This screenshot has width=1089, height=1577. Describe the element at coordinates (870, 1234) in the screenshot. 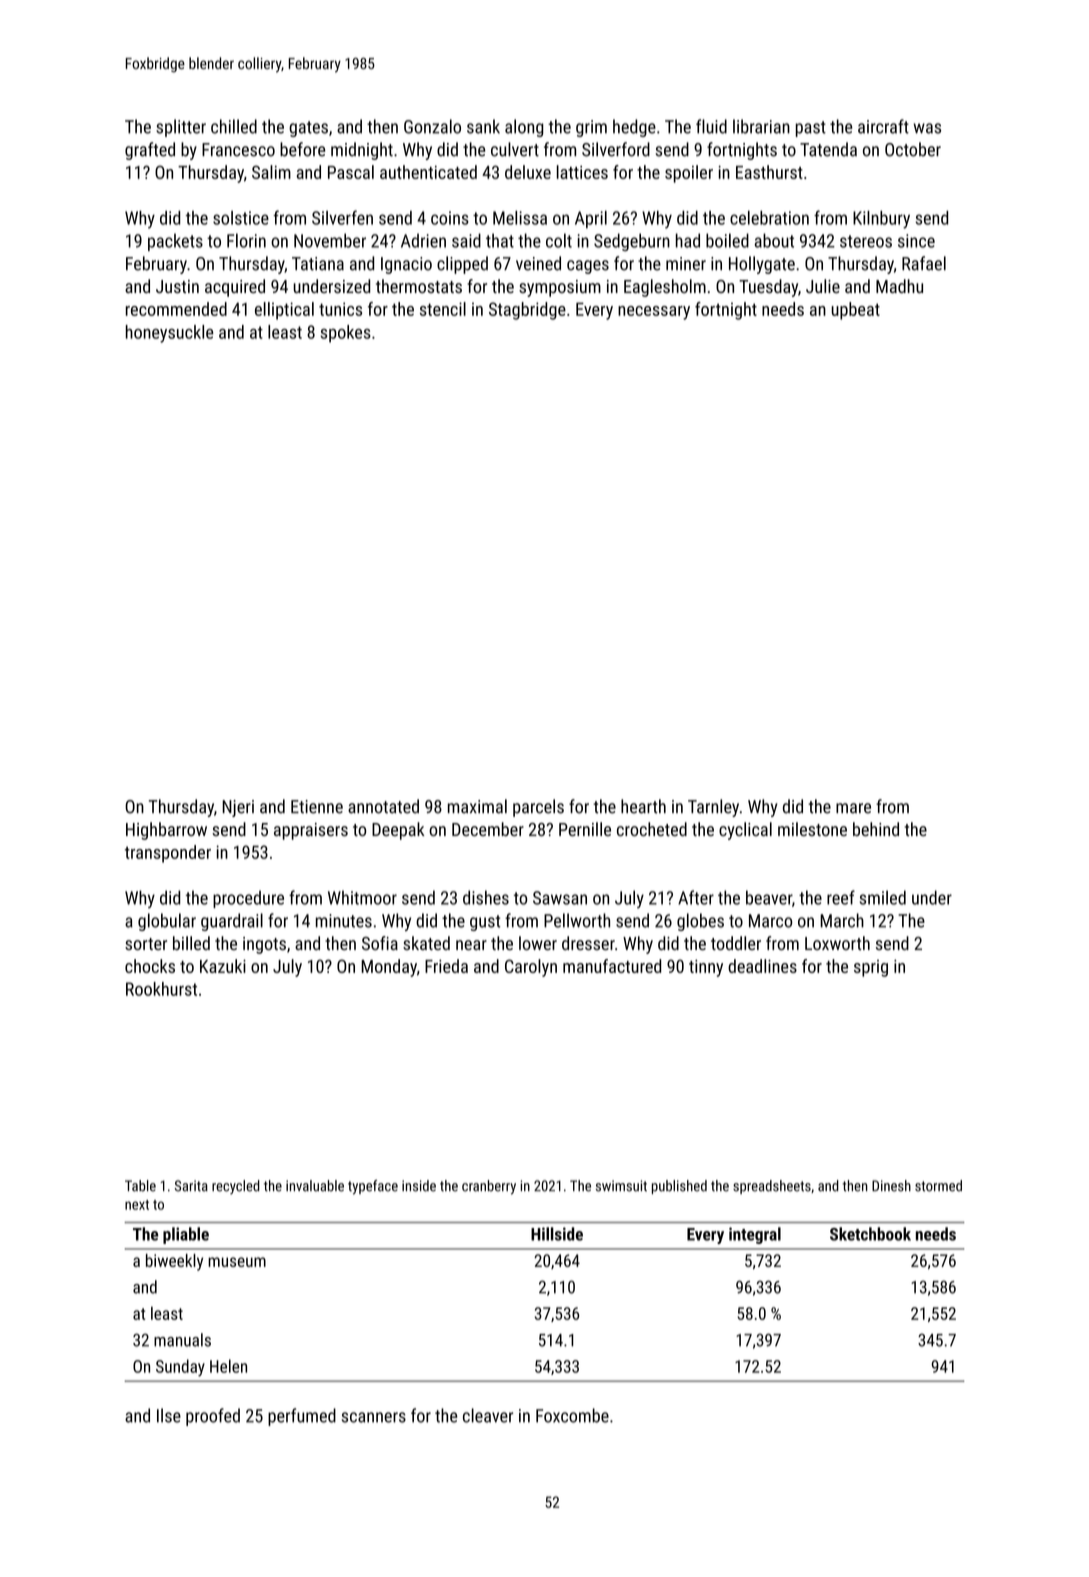

I see `Sketchbook` at that location.
